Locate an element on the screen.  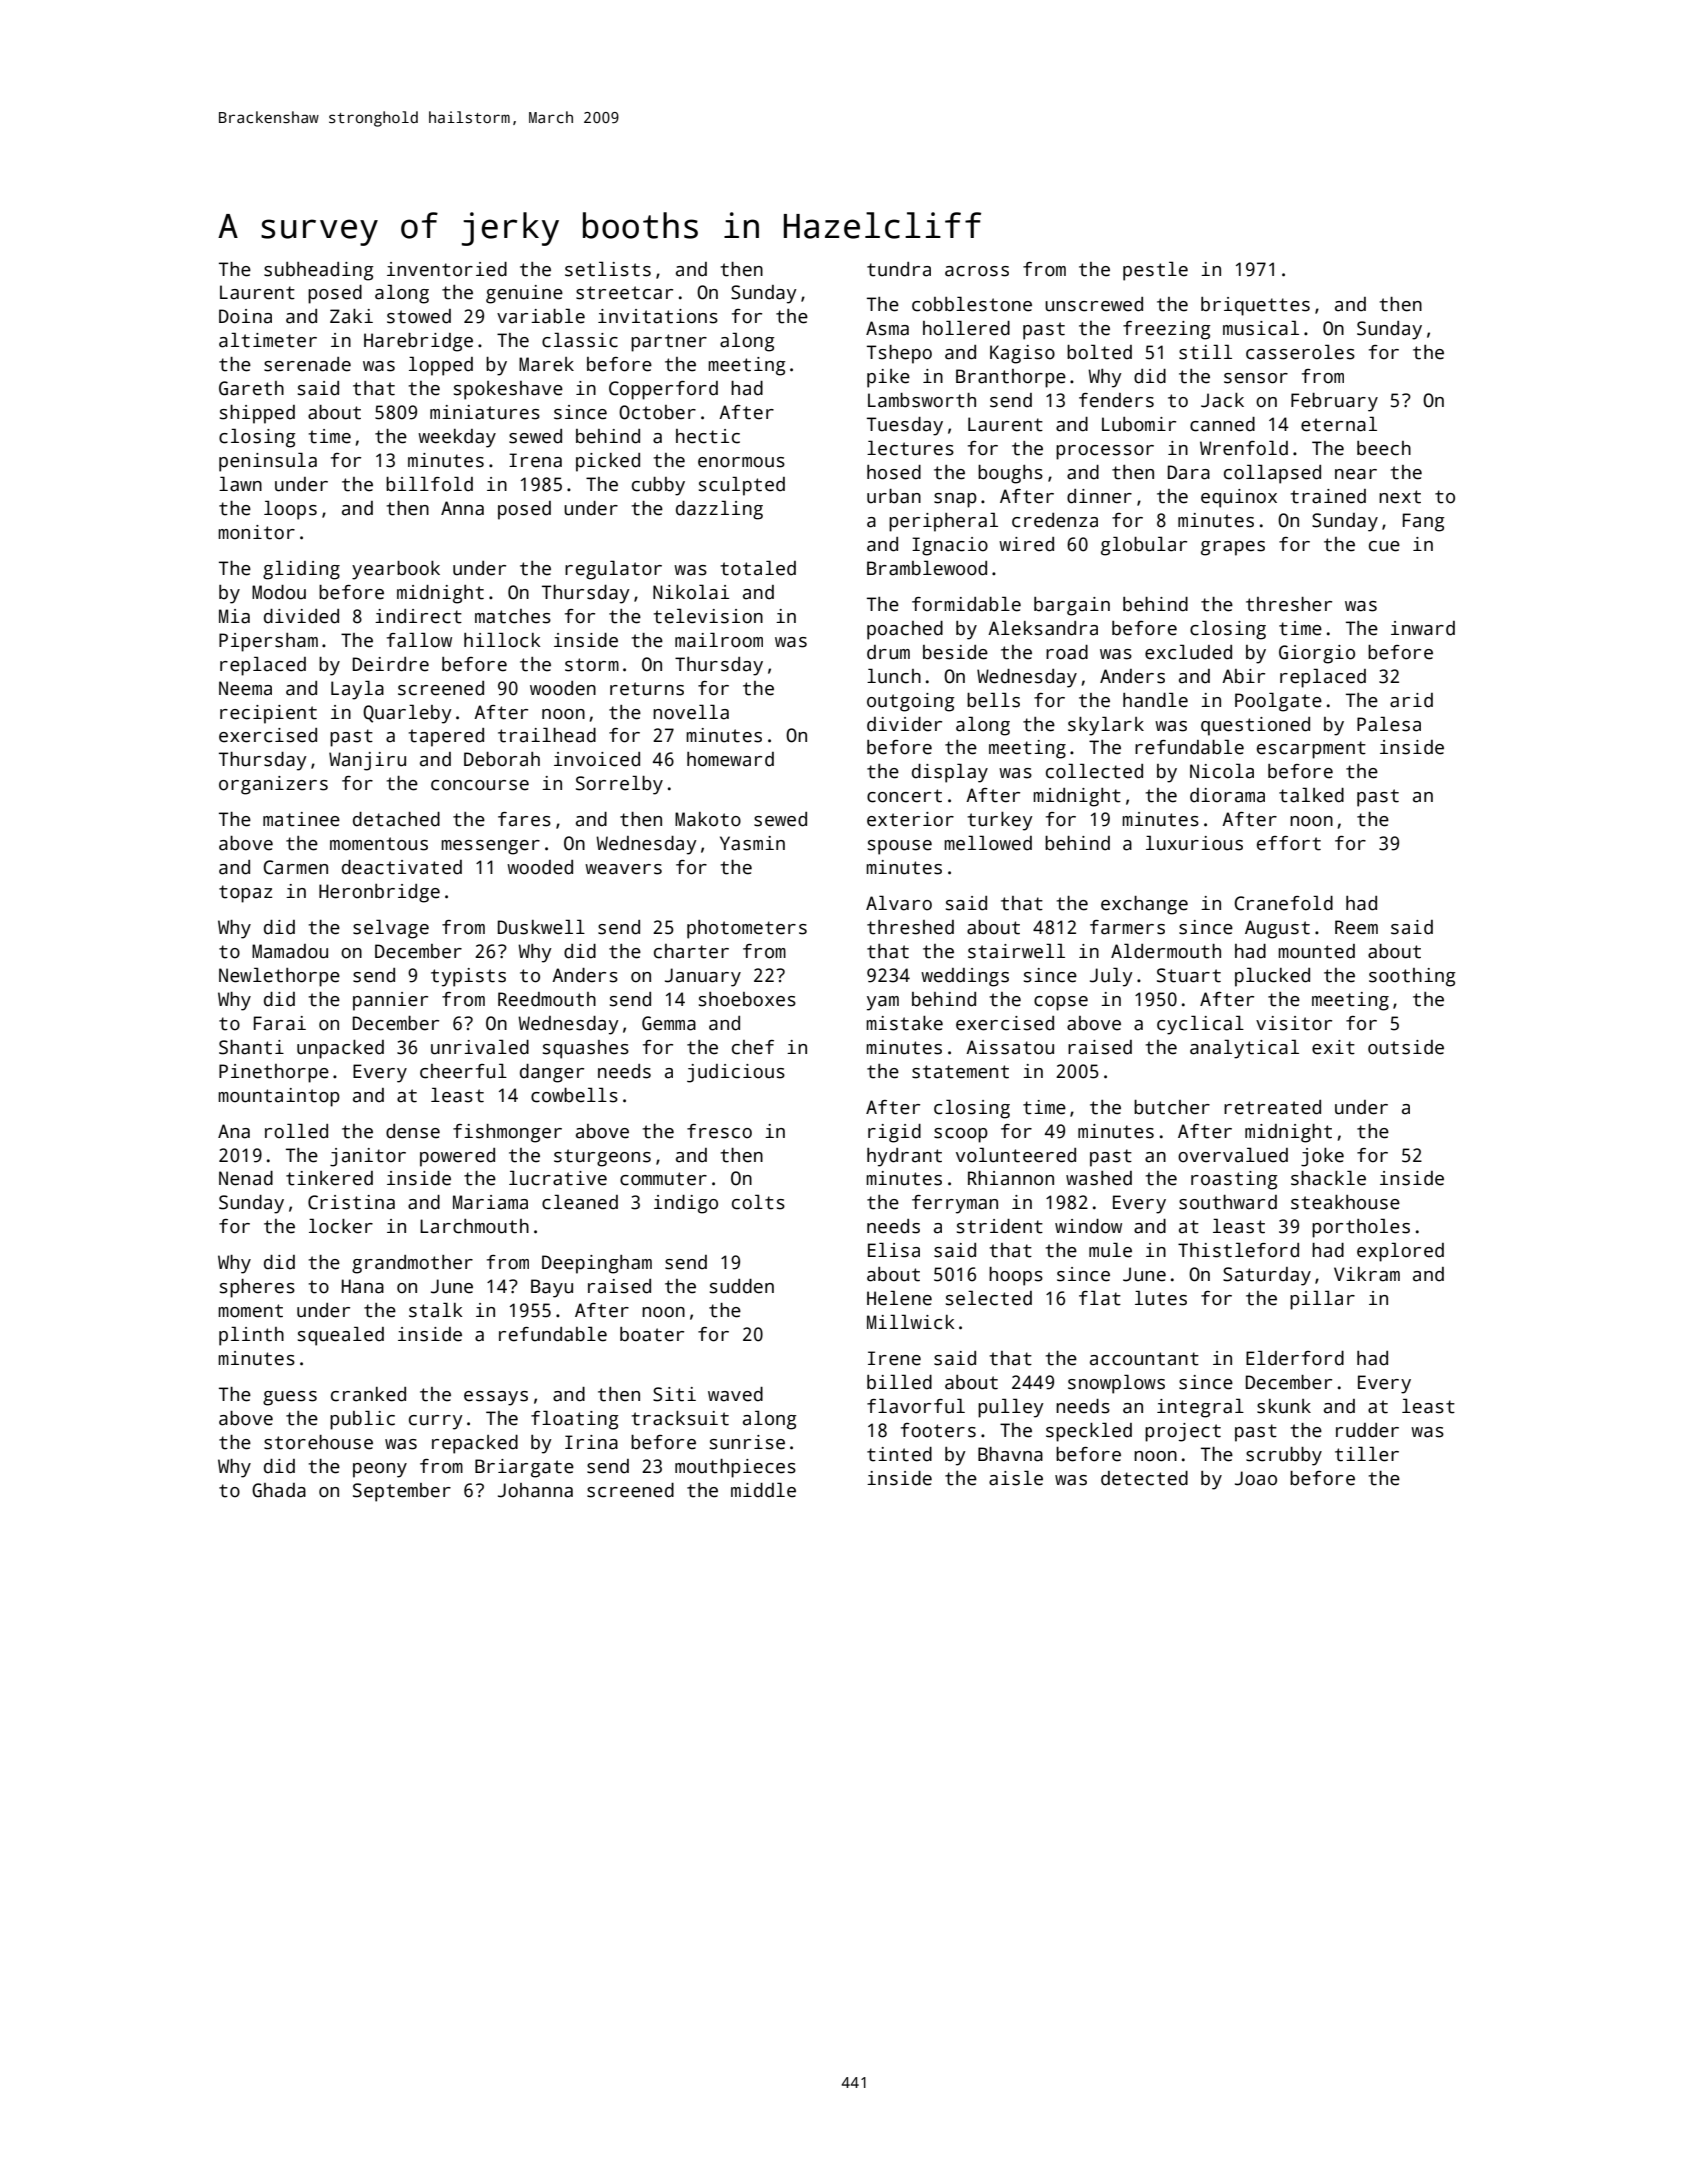
exchange is located at coordinates (1144, 905).
